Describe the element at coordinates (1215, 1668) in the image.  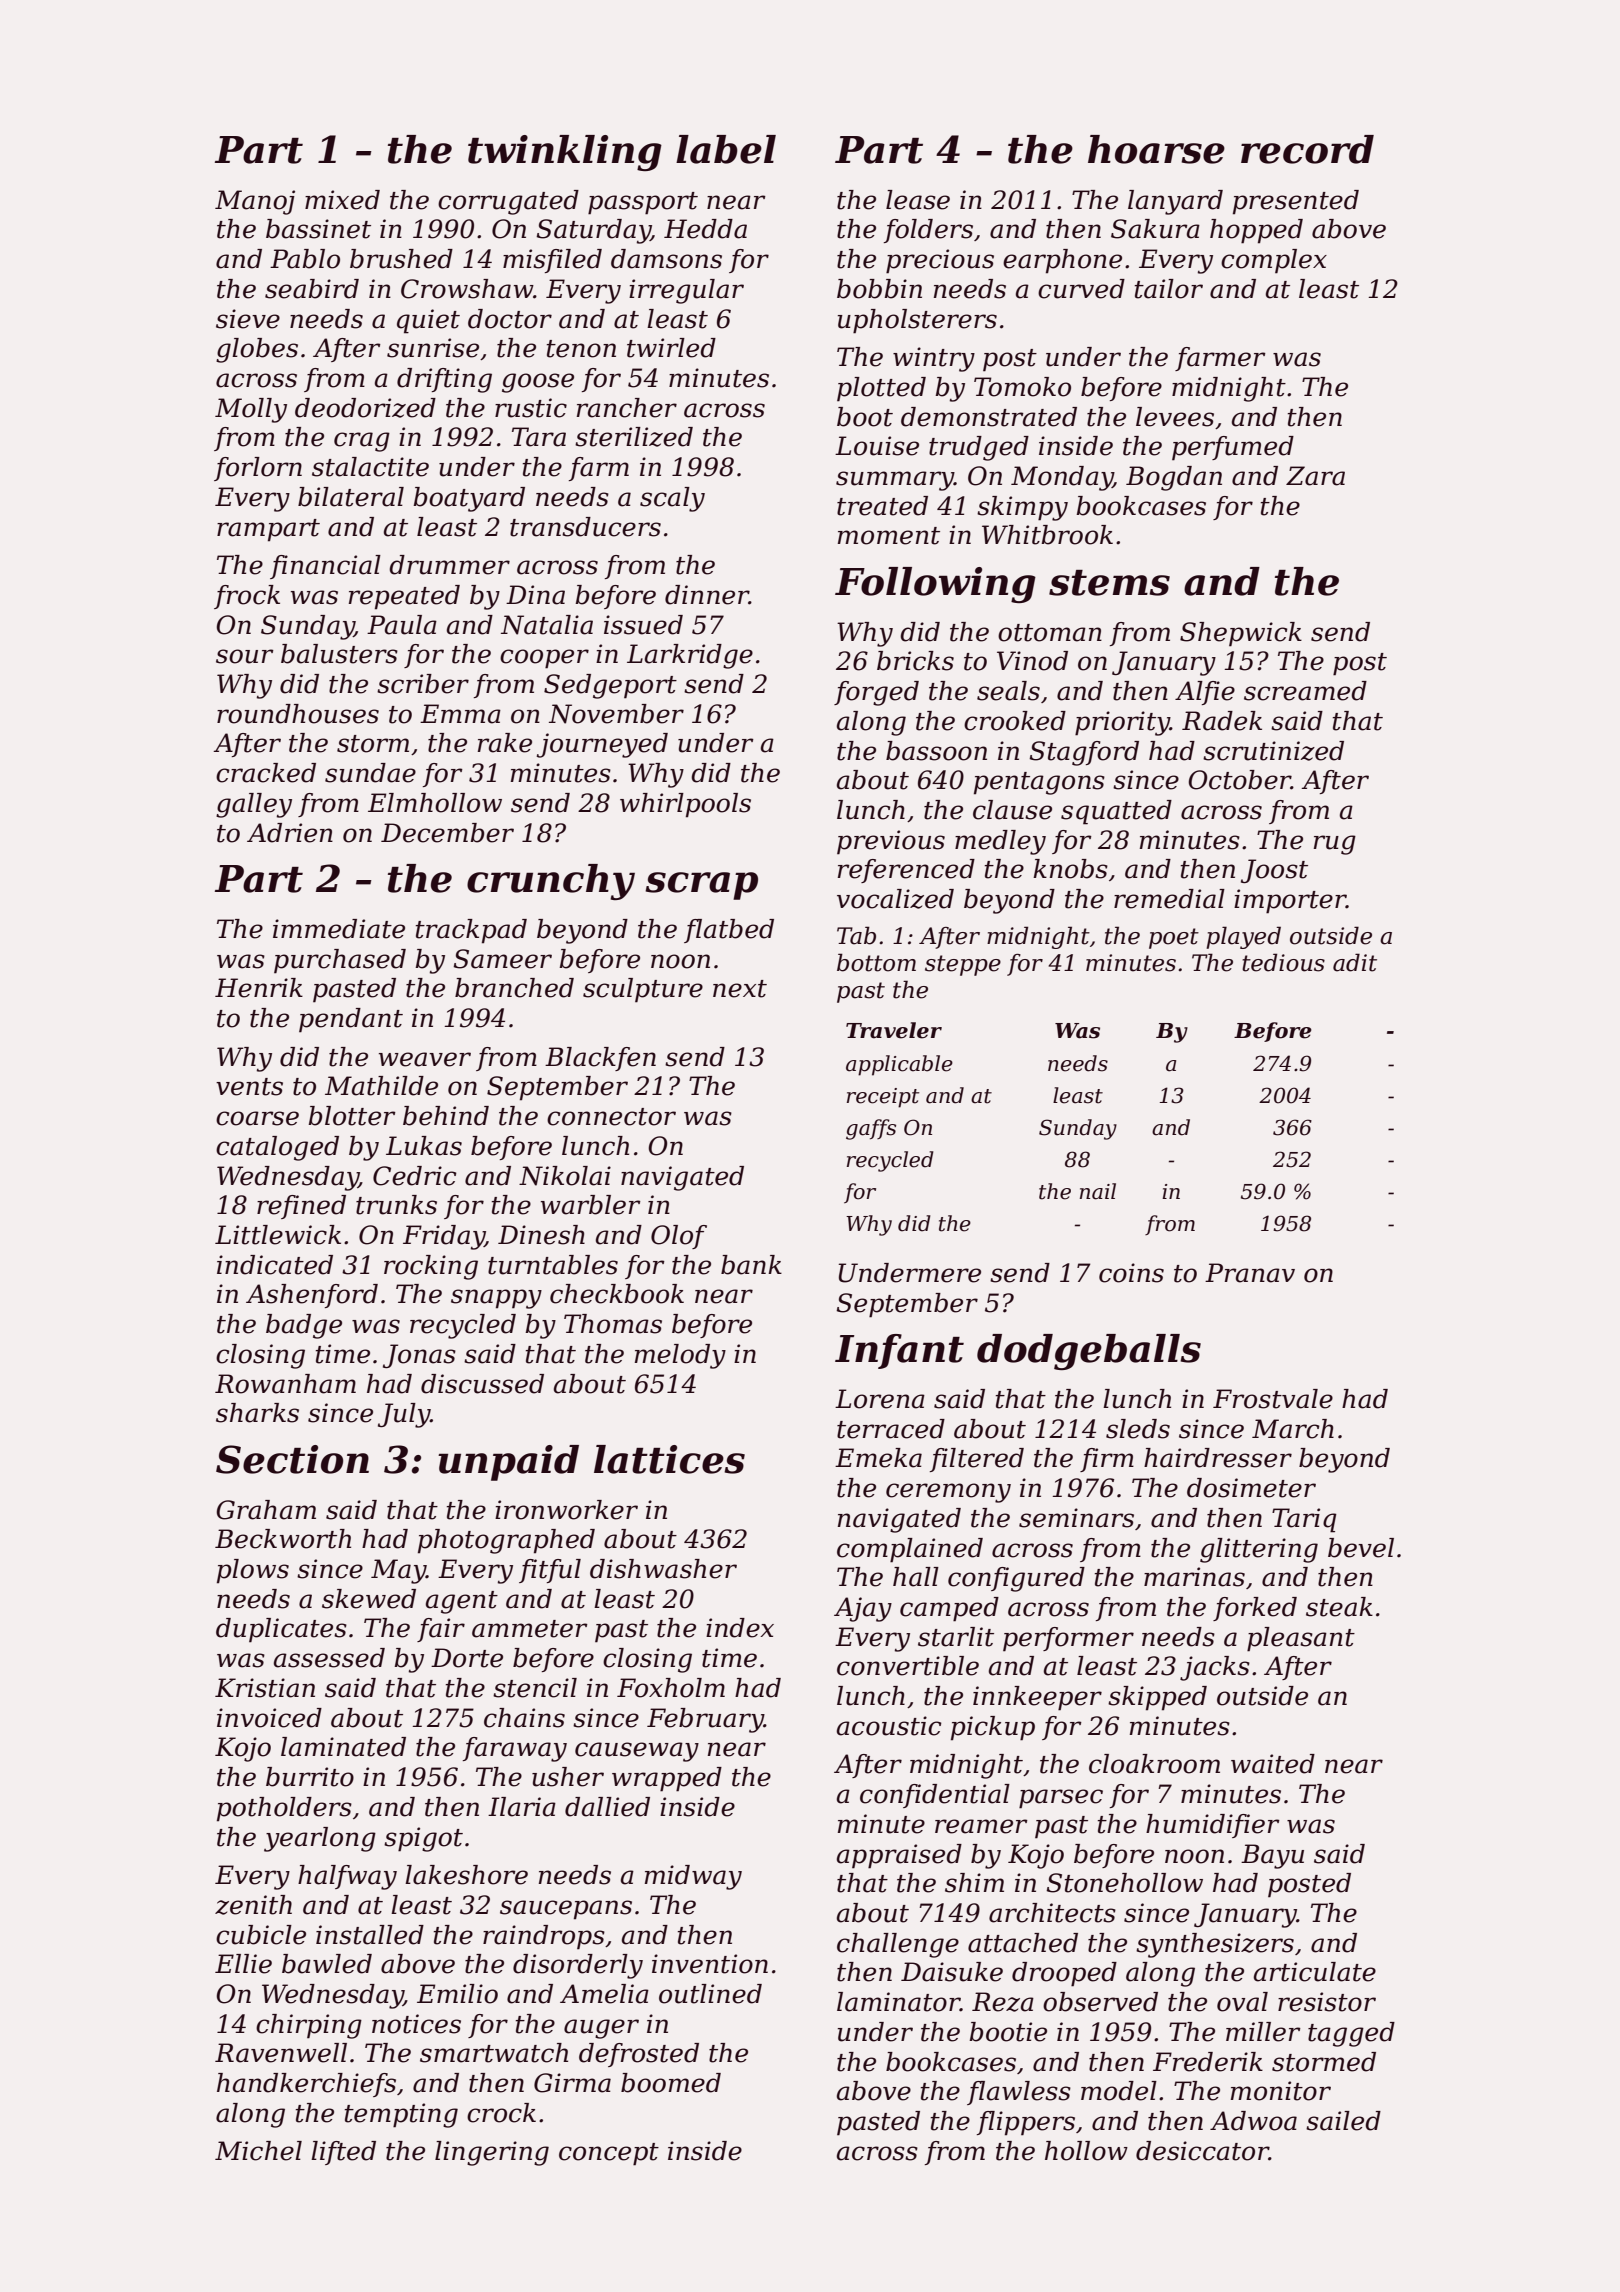
I see `jacks` at that location.
